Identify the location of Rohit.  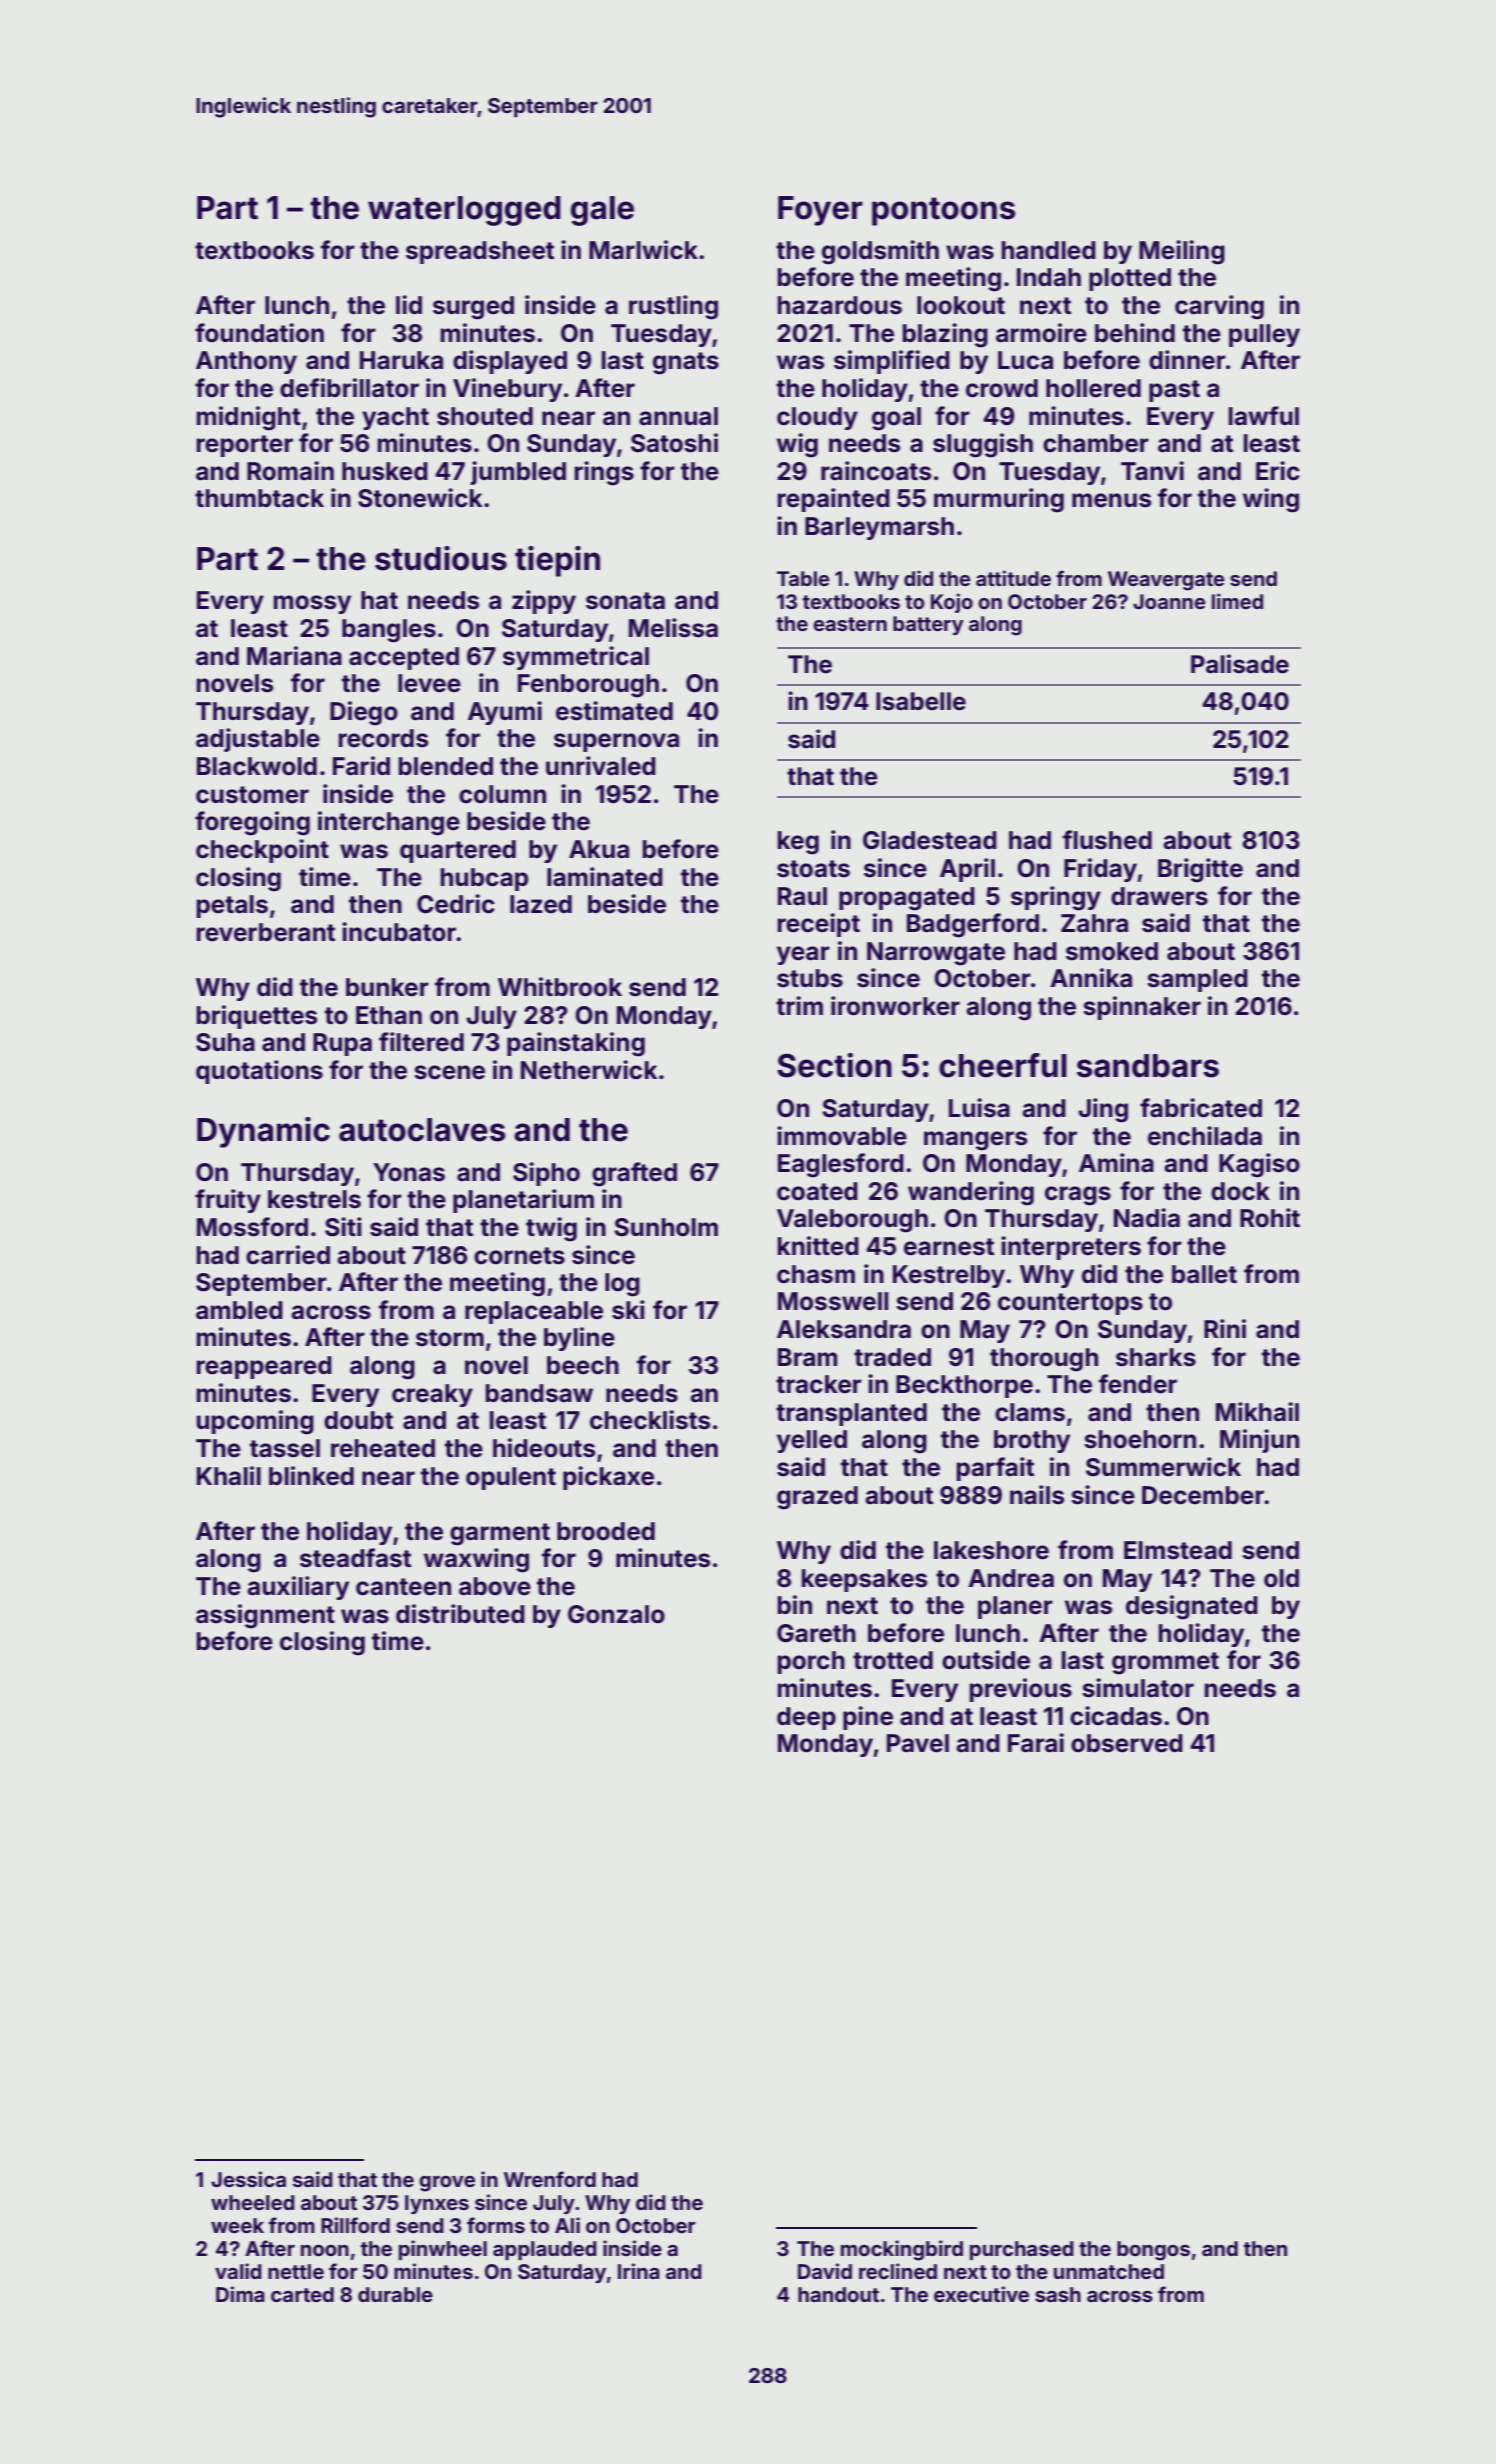
(1270, 1218).
